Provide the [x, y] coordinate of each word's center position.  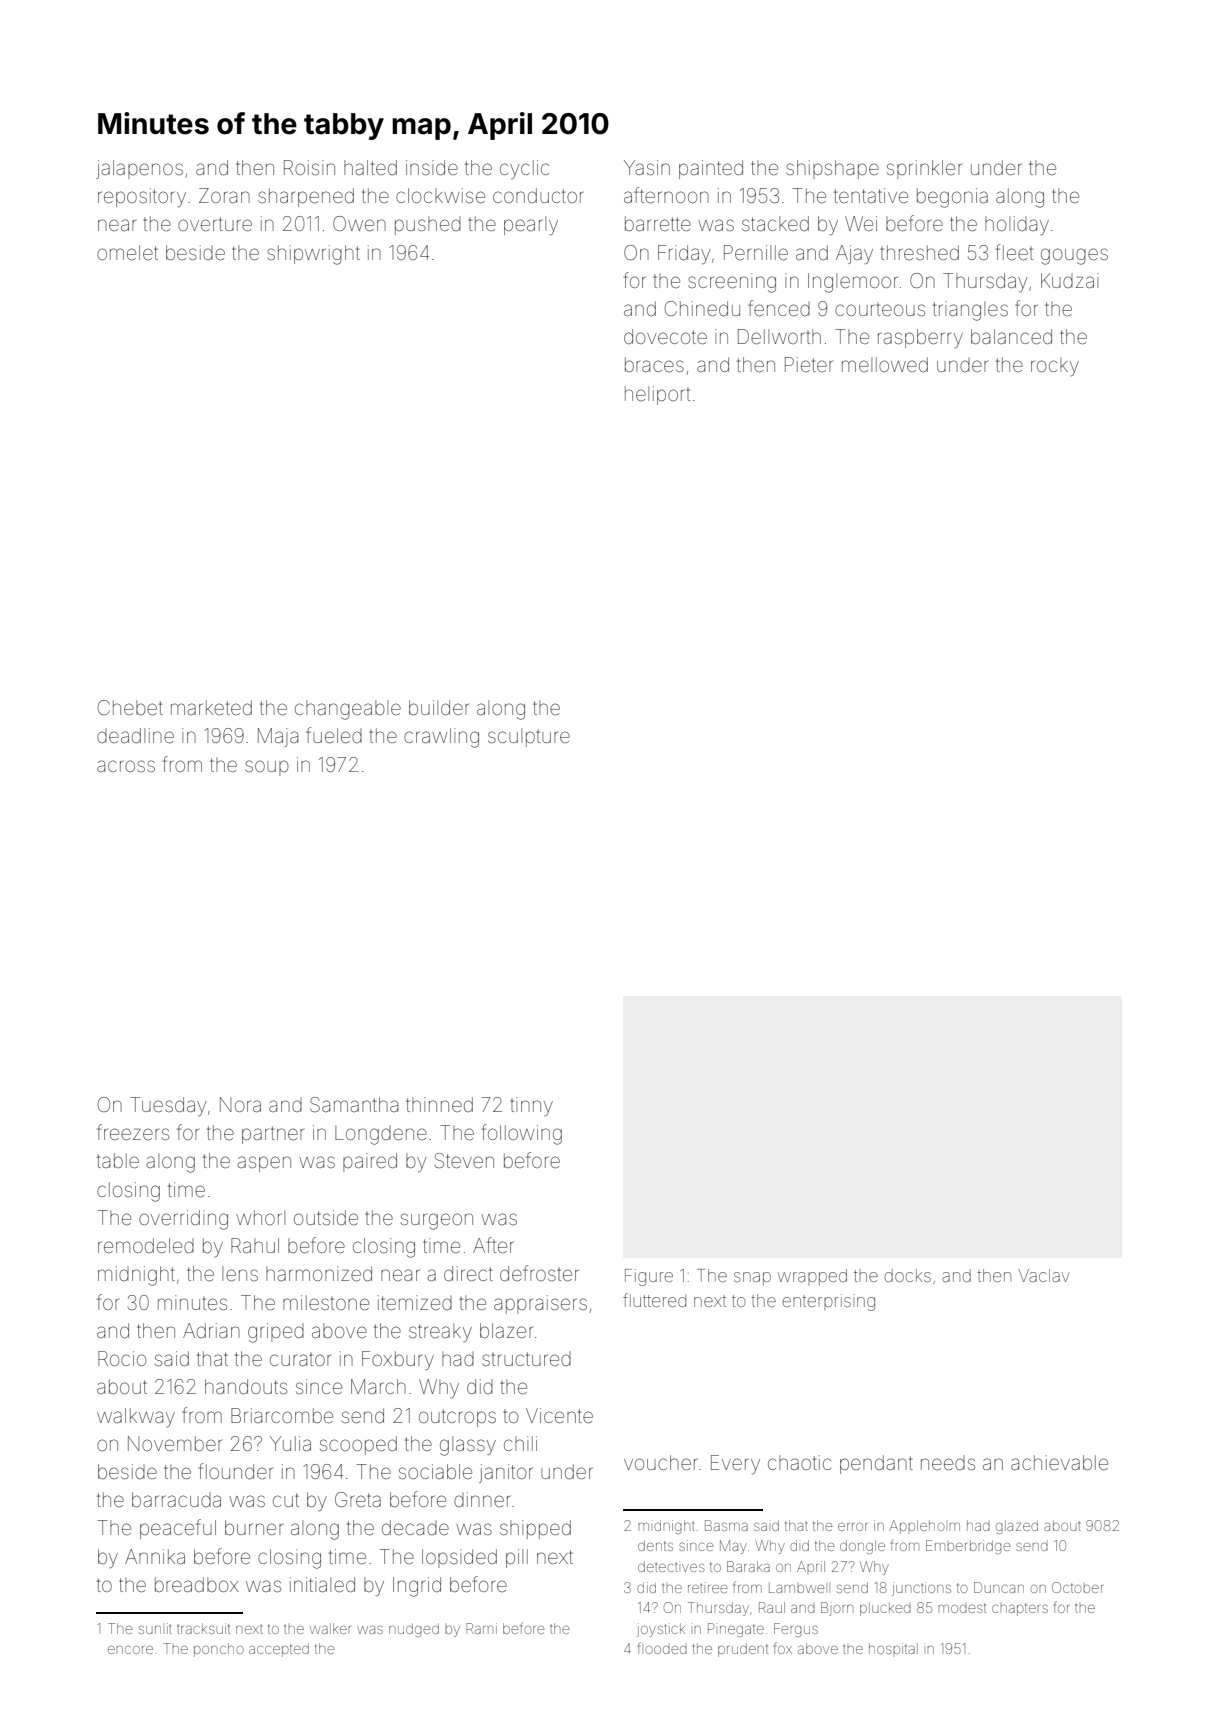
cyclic [524, 169]
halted [370, 167]
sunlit [155, 1628]
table [118, 1160]
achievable [1059, 1462]
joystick [661, 1630]
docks [908, 1275]
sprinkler [924, 169]
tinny [531, 1106]
